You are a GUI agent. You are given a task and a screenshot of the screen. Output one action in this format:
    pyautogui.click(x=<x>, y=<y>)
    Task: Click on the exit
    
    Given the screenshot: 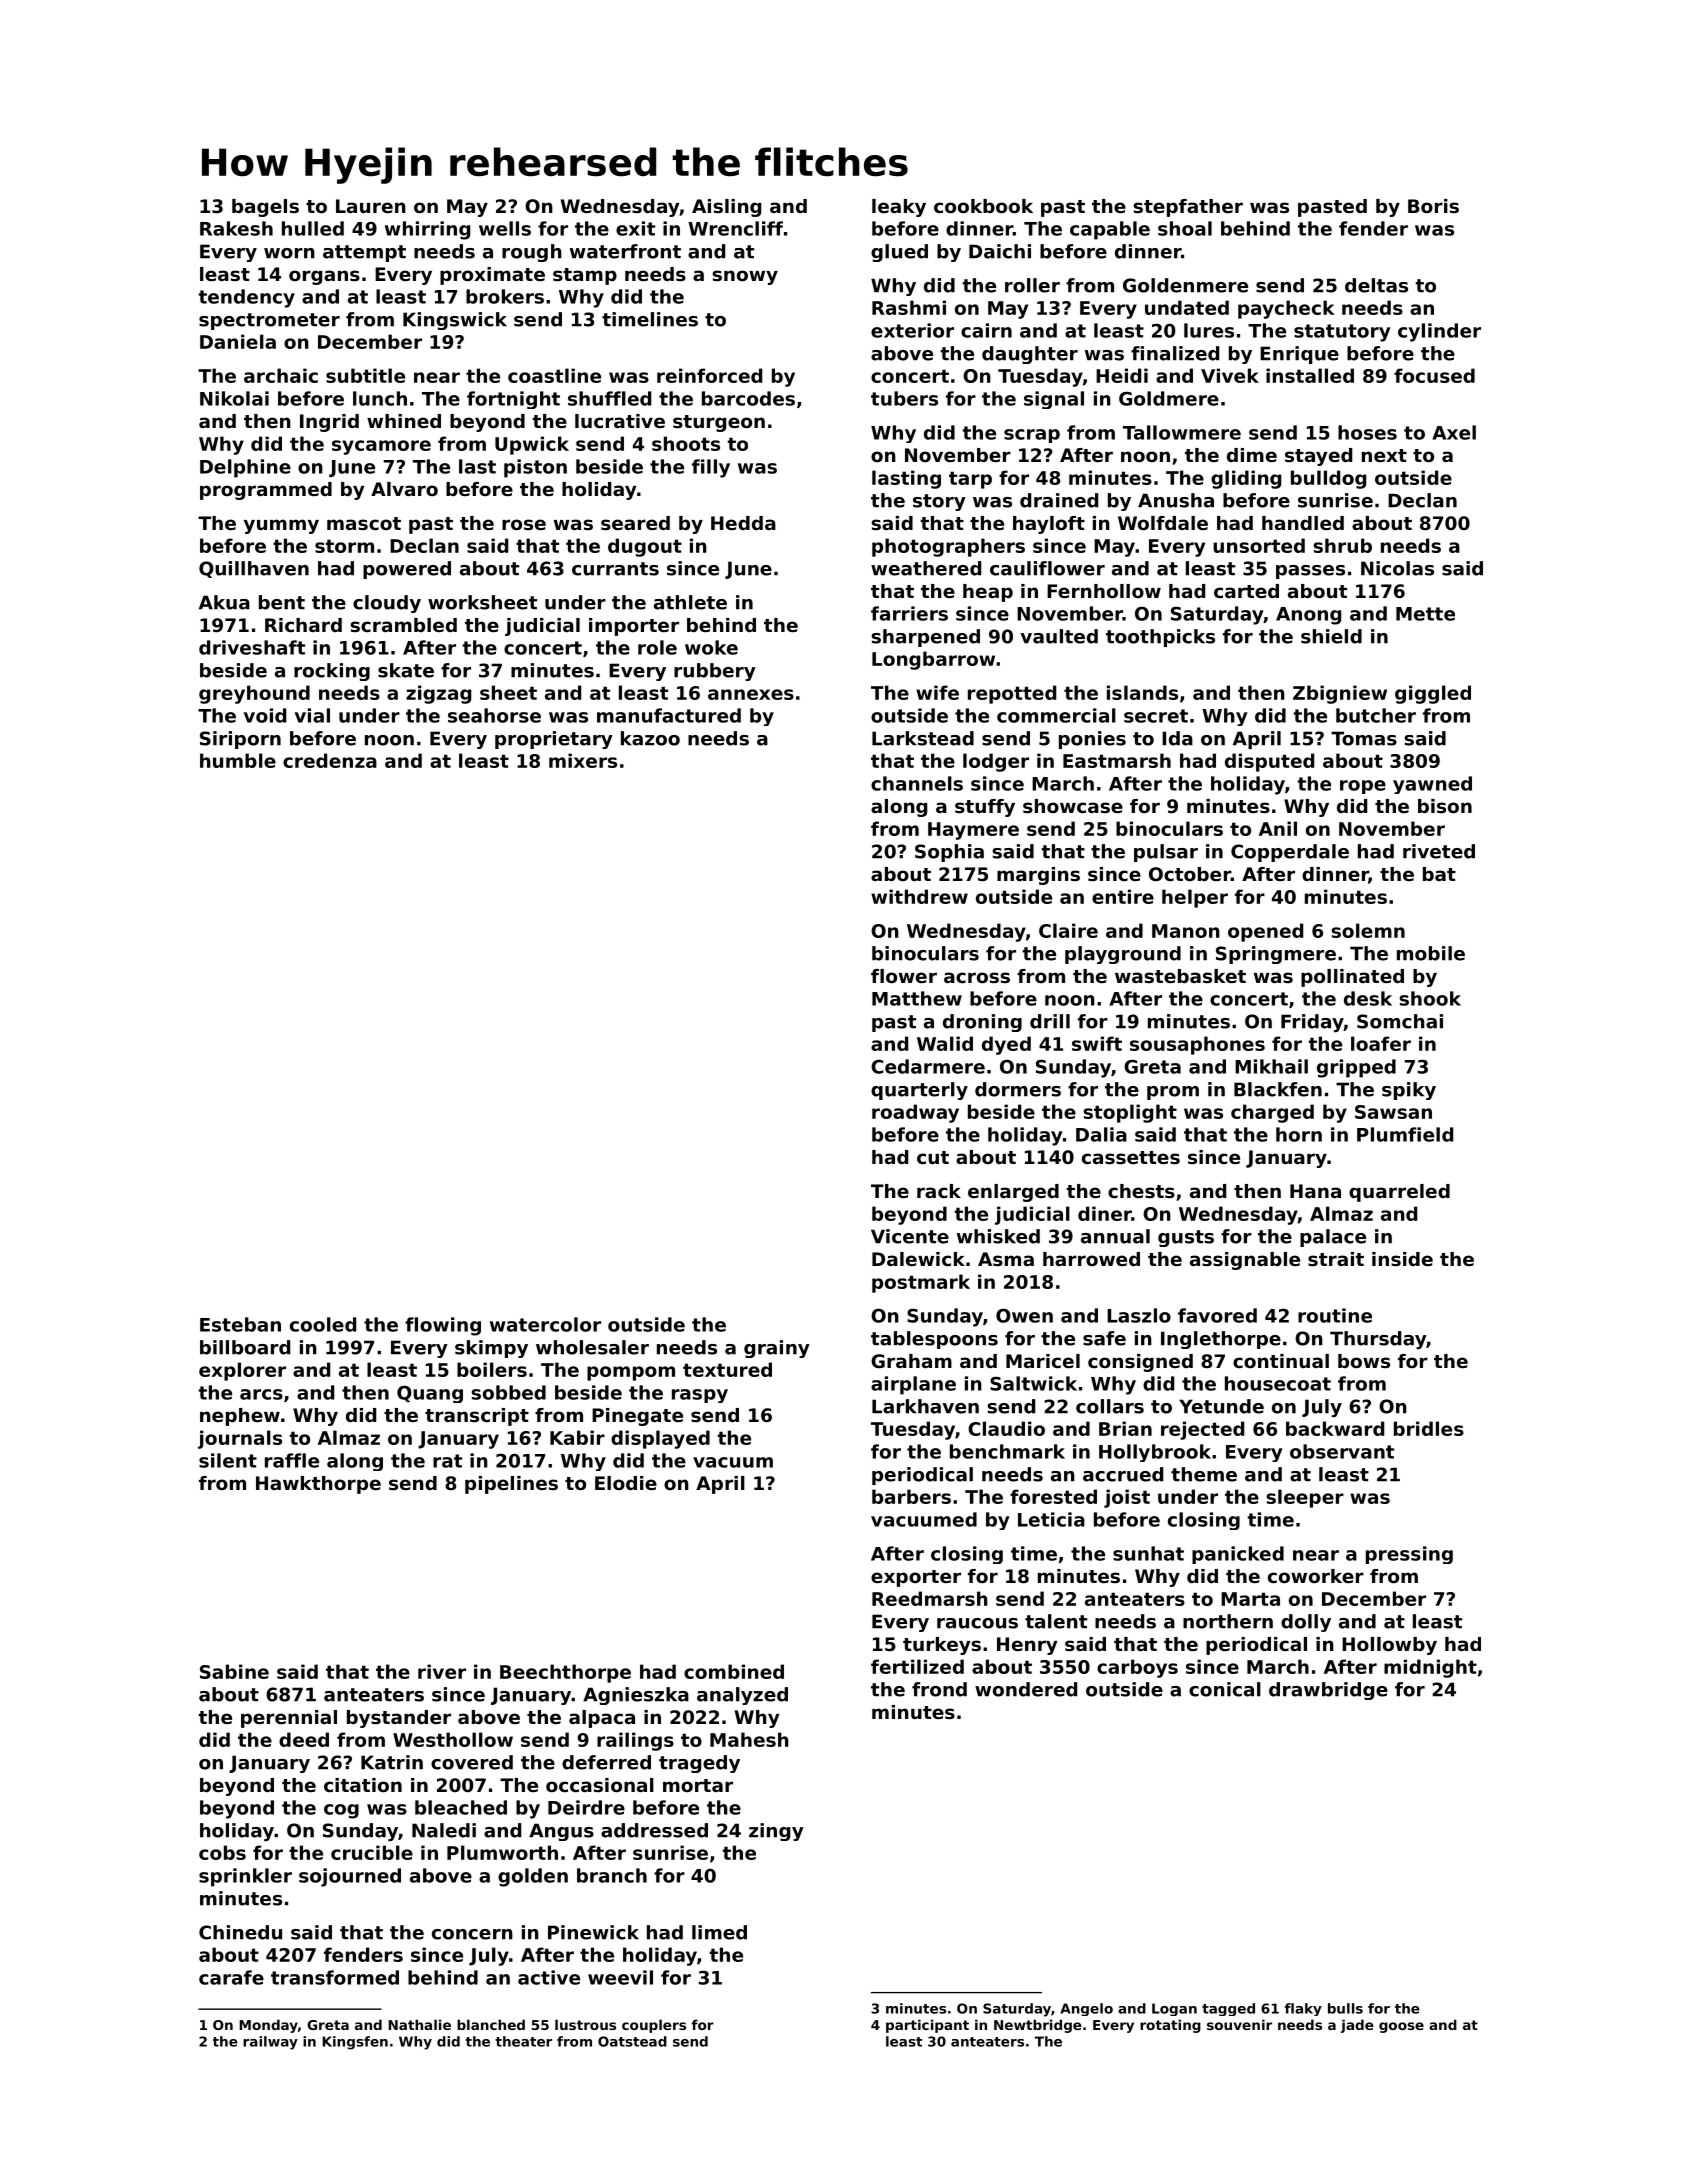 What is the action you would take?
    pyautogui.click(x=635, y=228)
